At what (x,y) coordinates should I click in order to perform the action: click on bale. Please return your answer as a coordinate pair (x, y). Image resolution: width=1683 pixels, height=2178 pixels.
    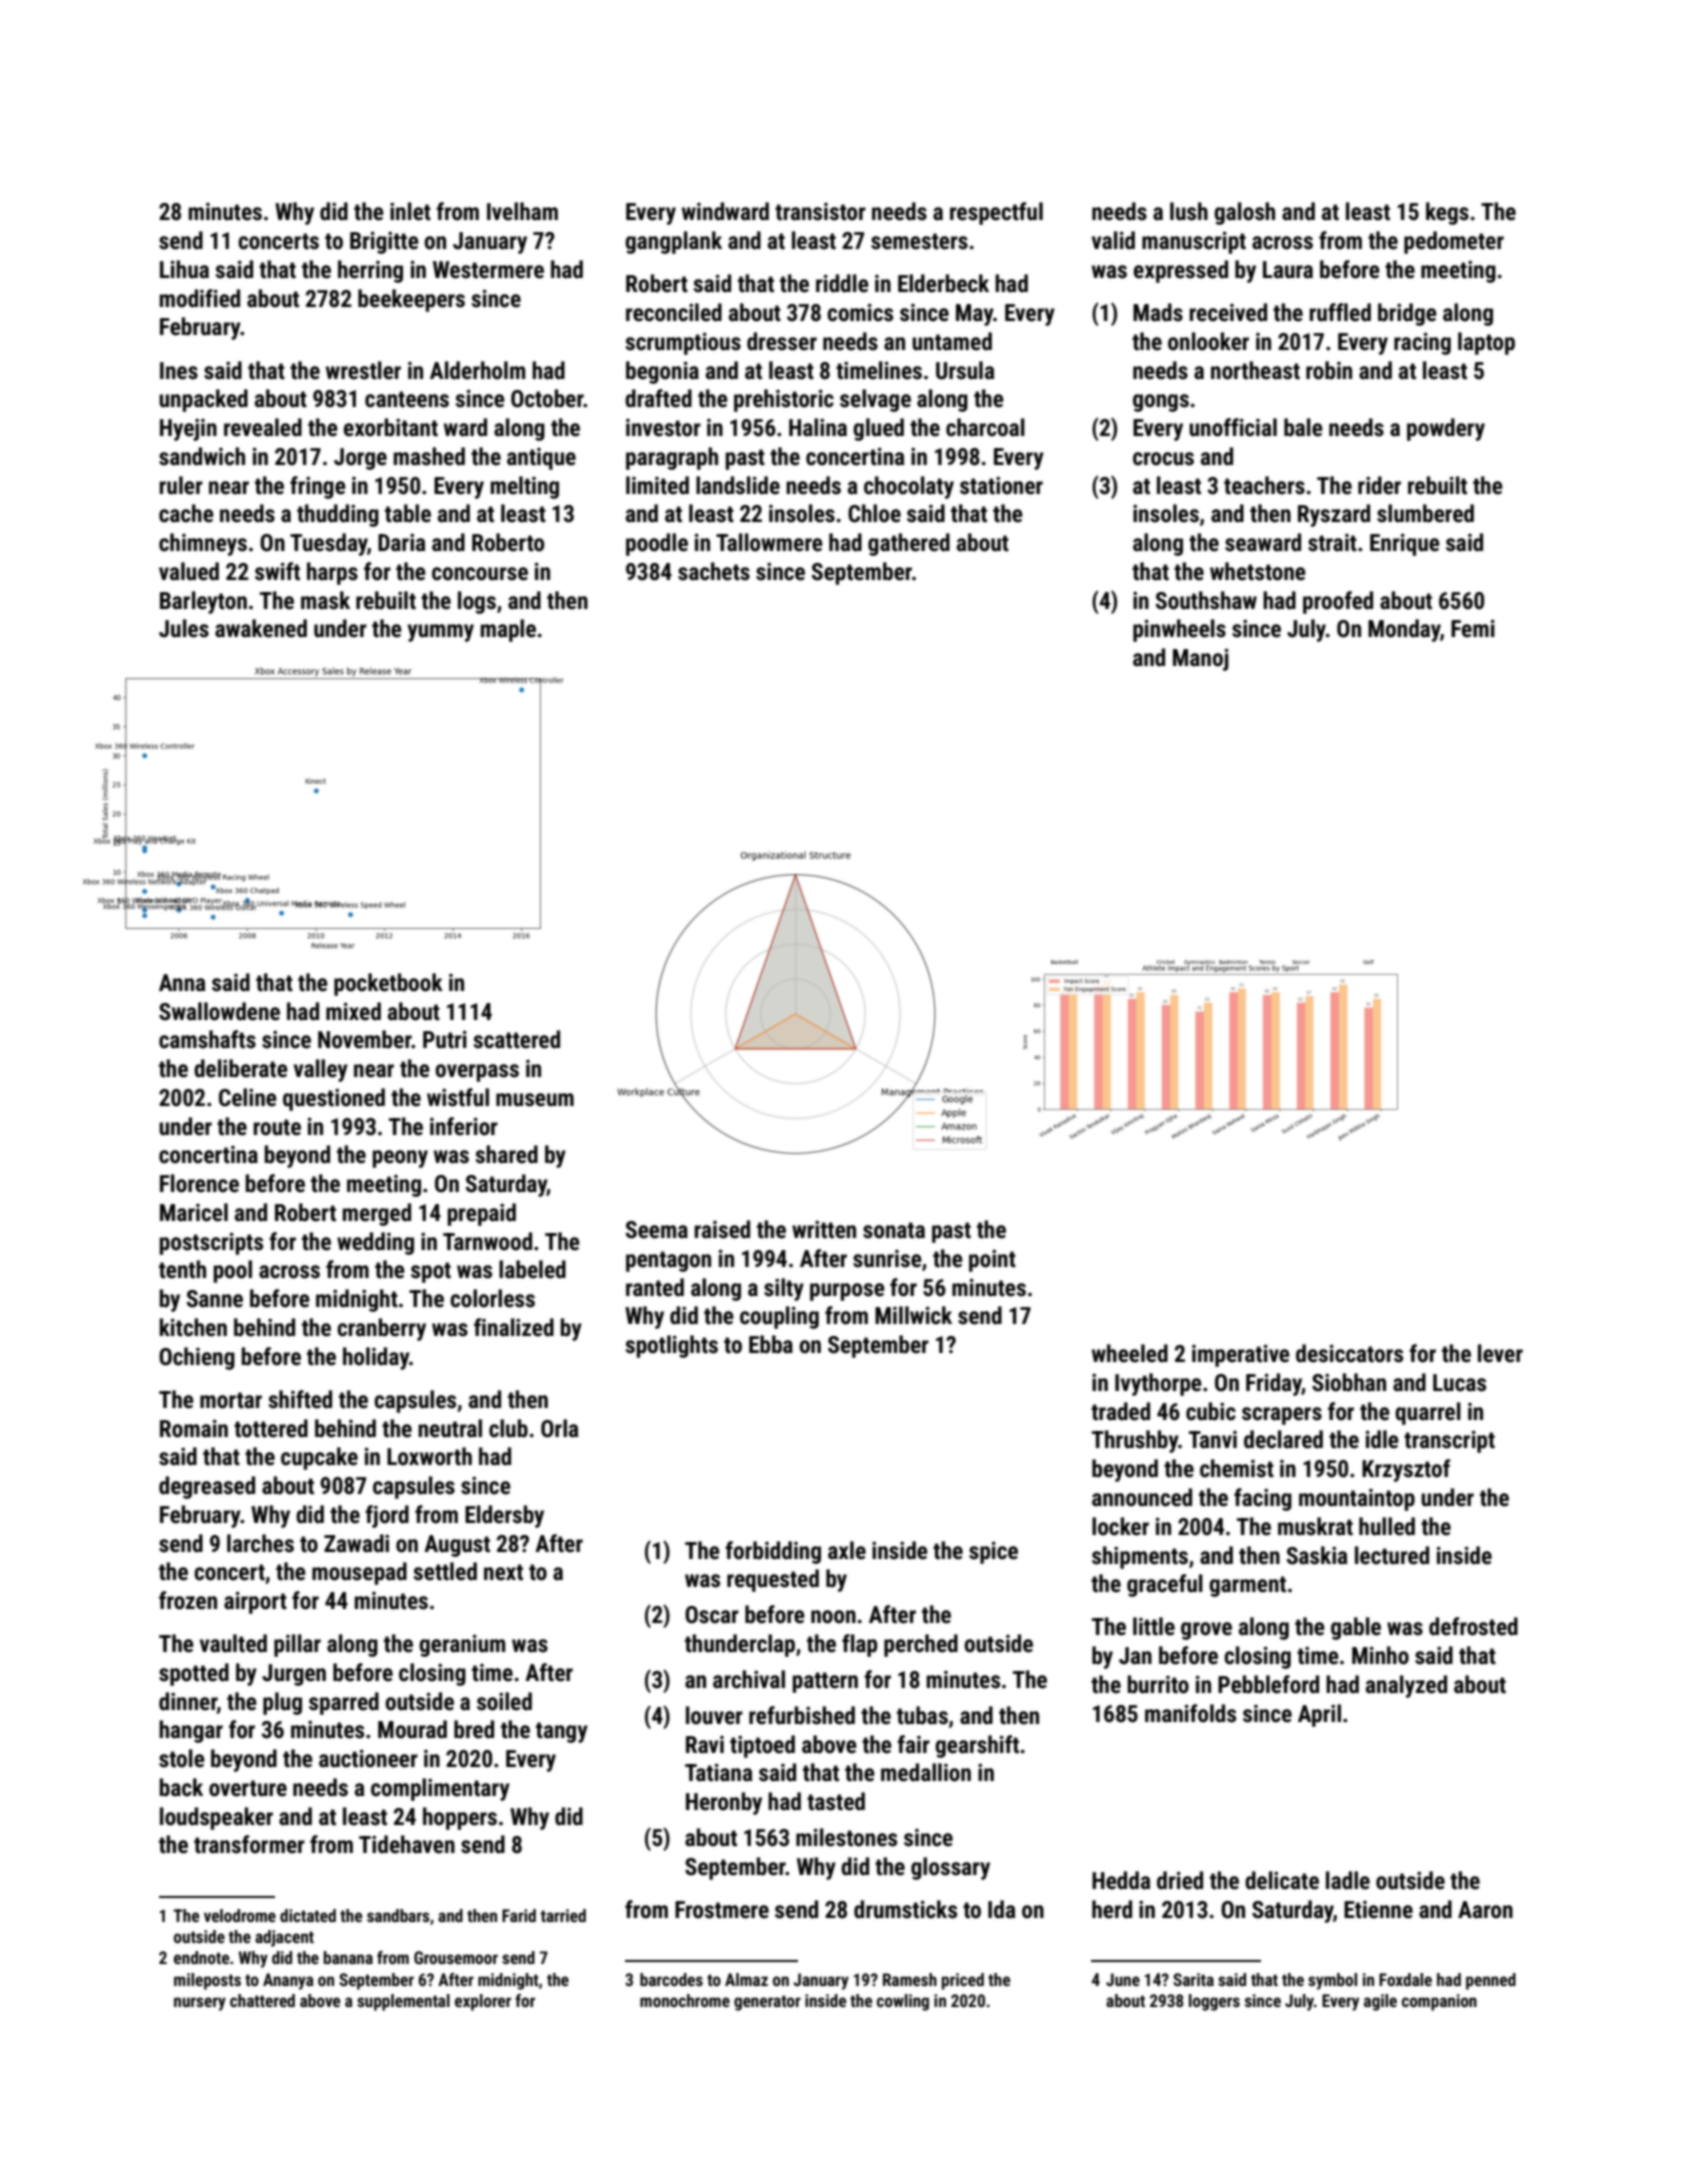
    Looking at the image, I should click on (1303, 427).
